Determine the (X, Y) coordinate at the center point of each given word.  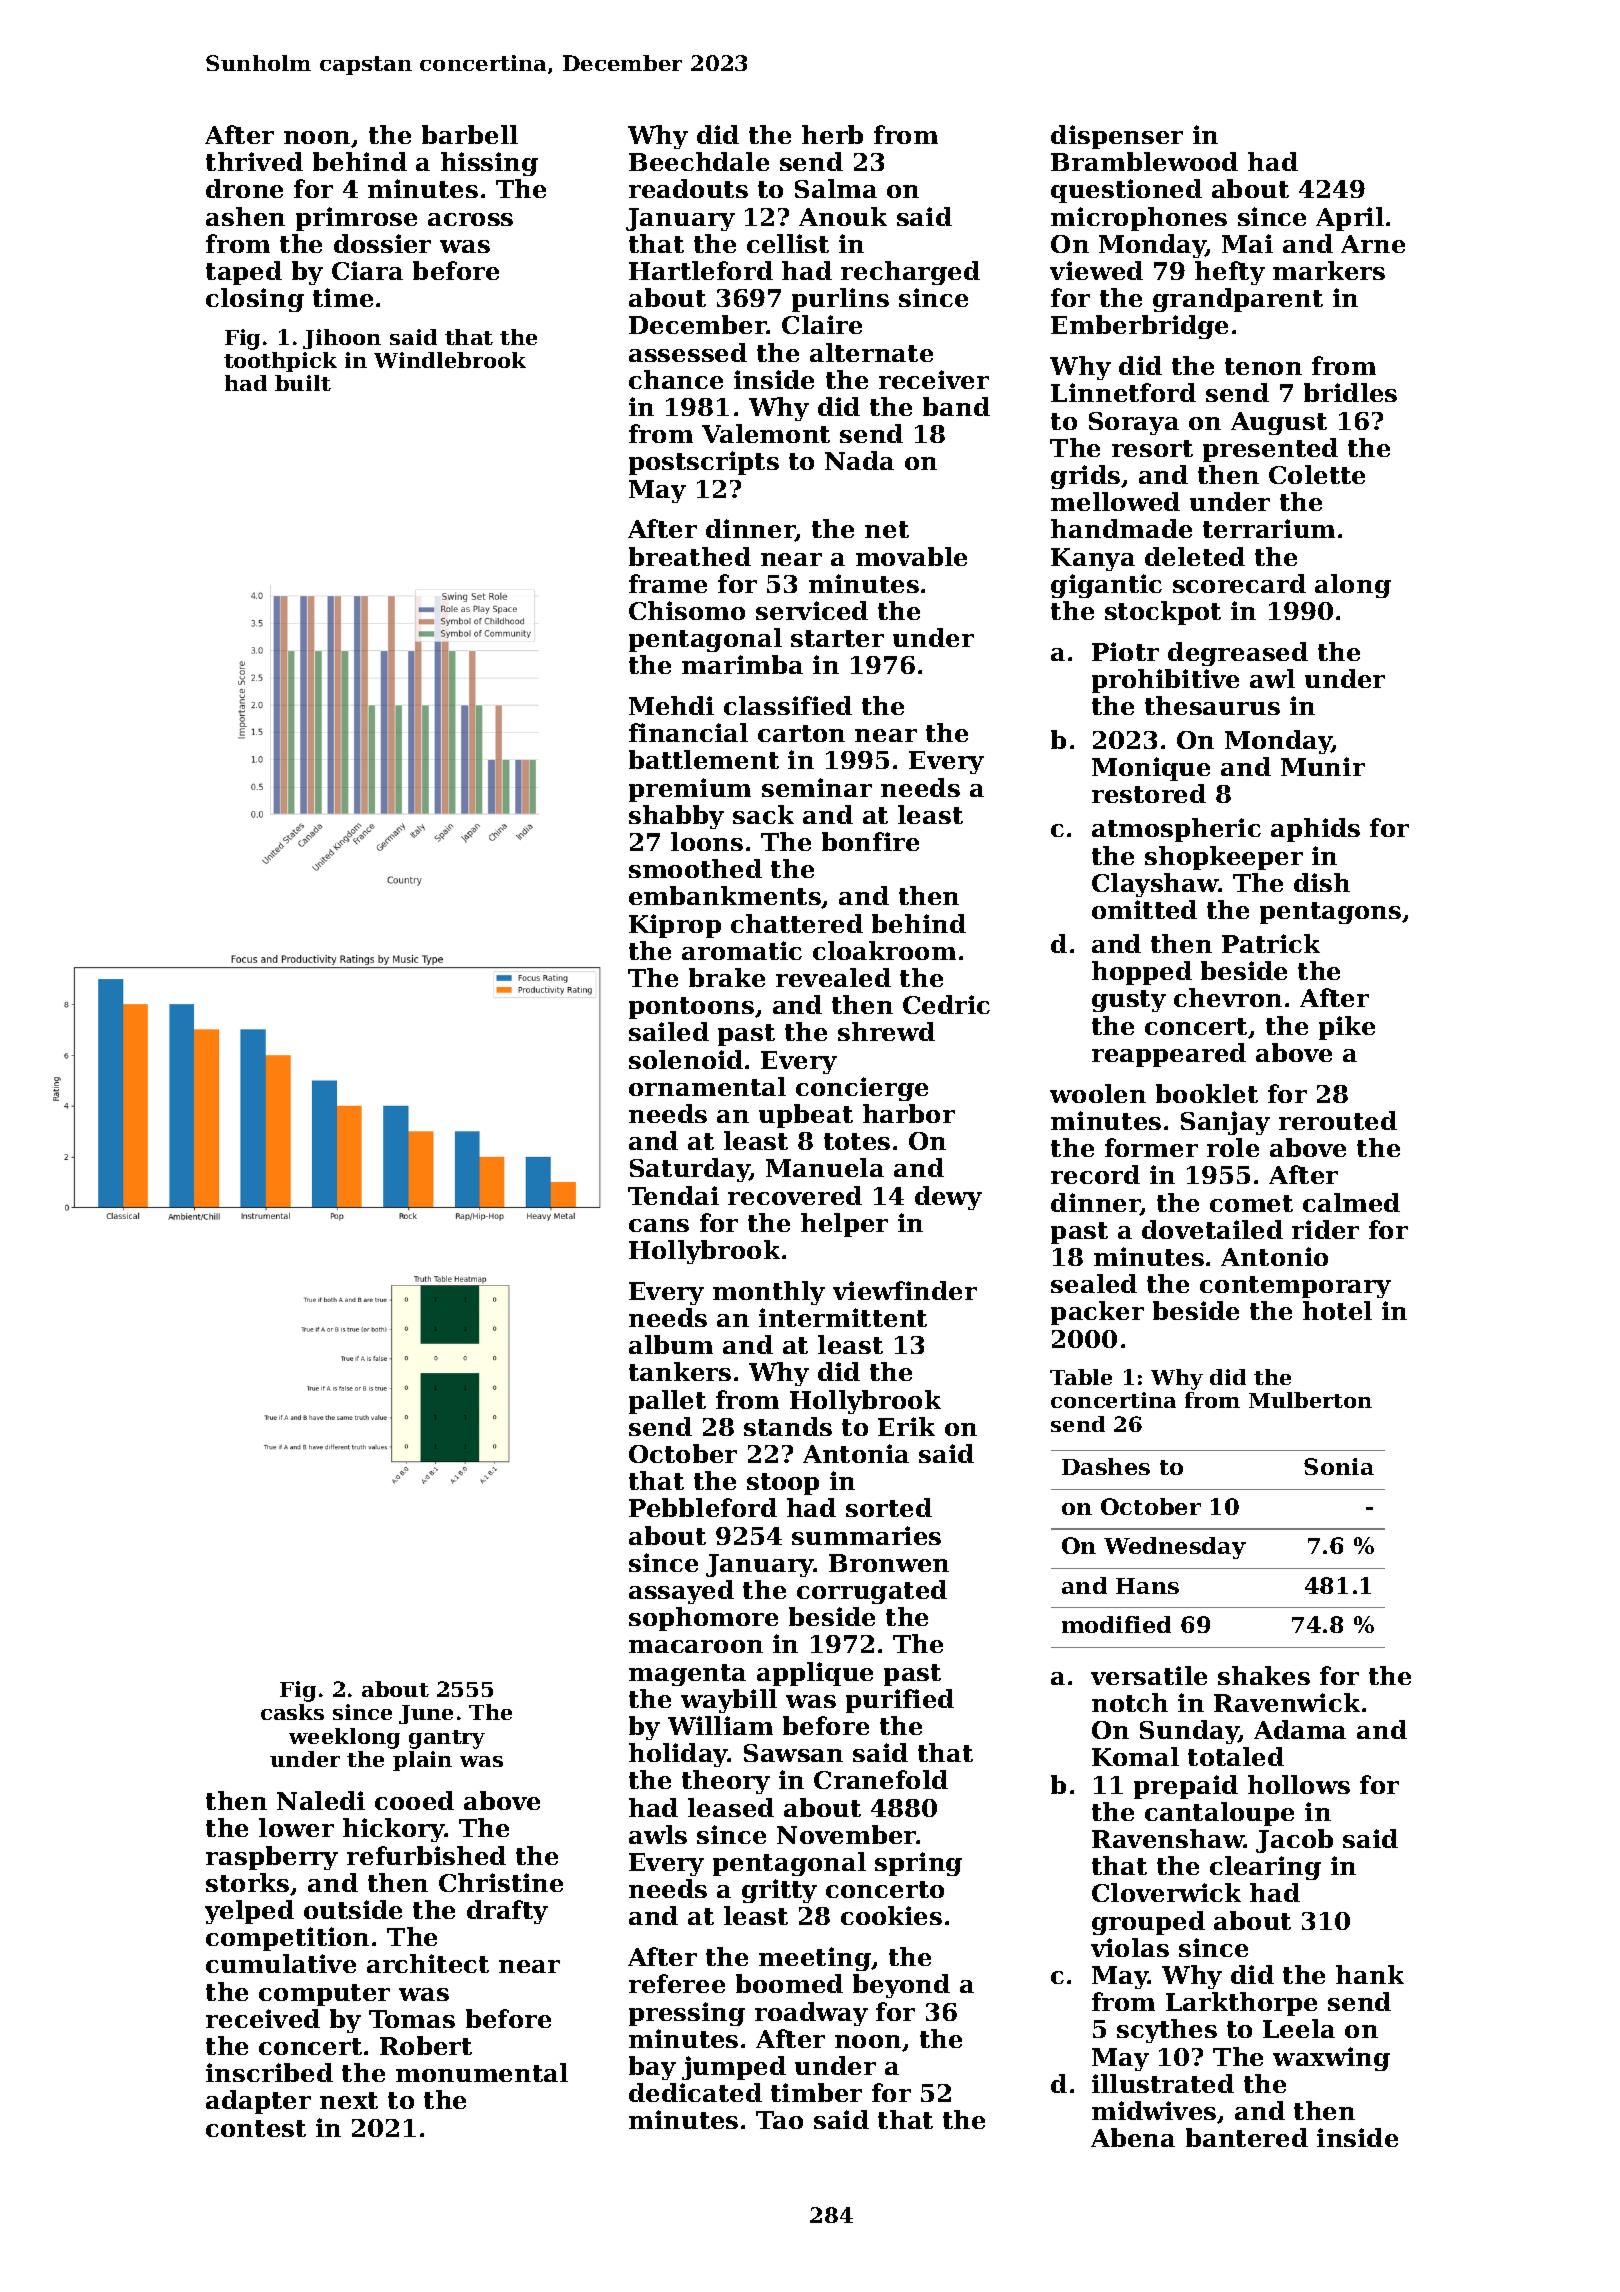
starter (837, 638)
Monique (1151, 769)
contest (256, 2128)
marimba (742, 664)
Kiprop (675, 926)
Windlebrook (450, 360)
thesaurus (1212, 705)
